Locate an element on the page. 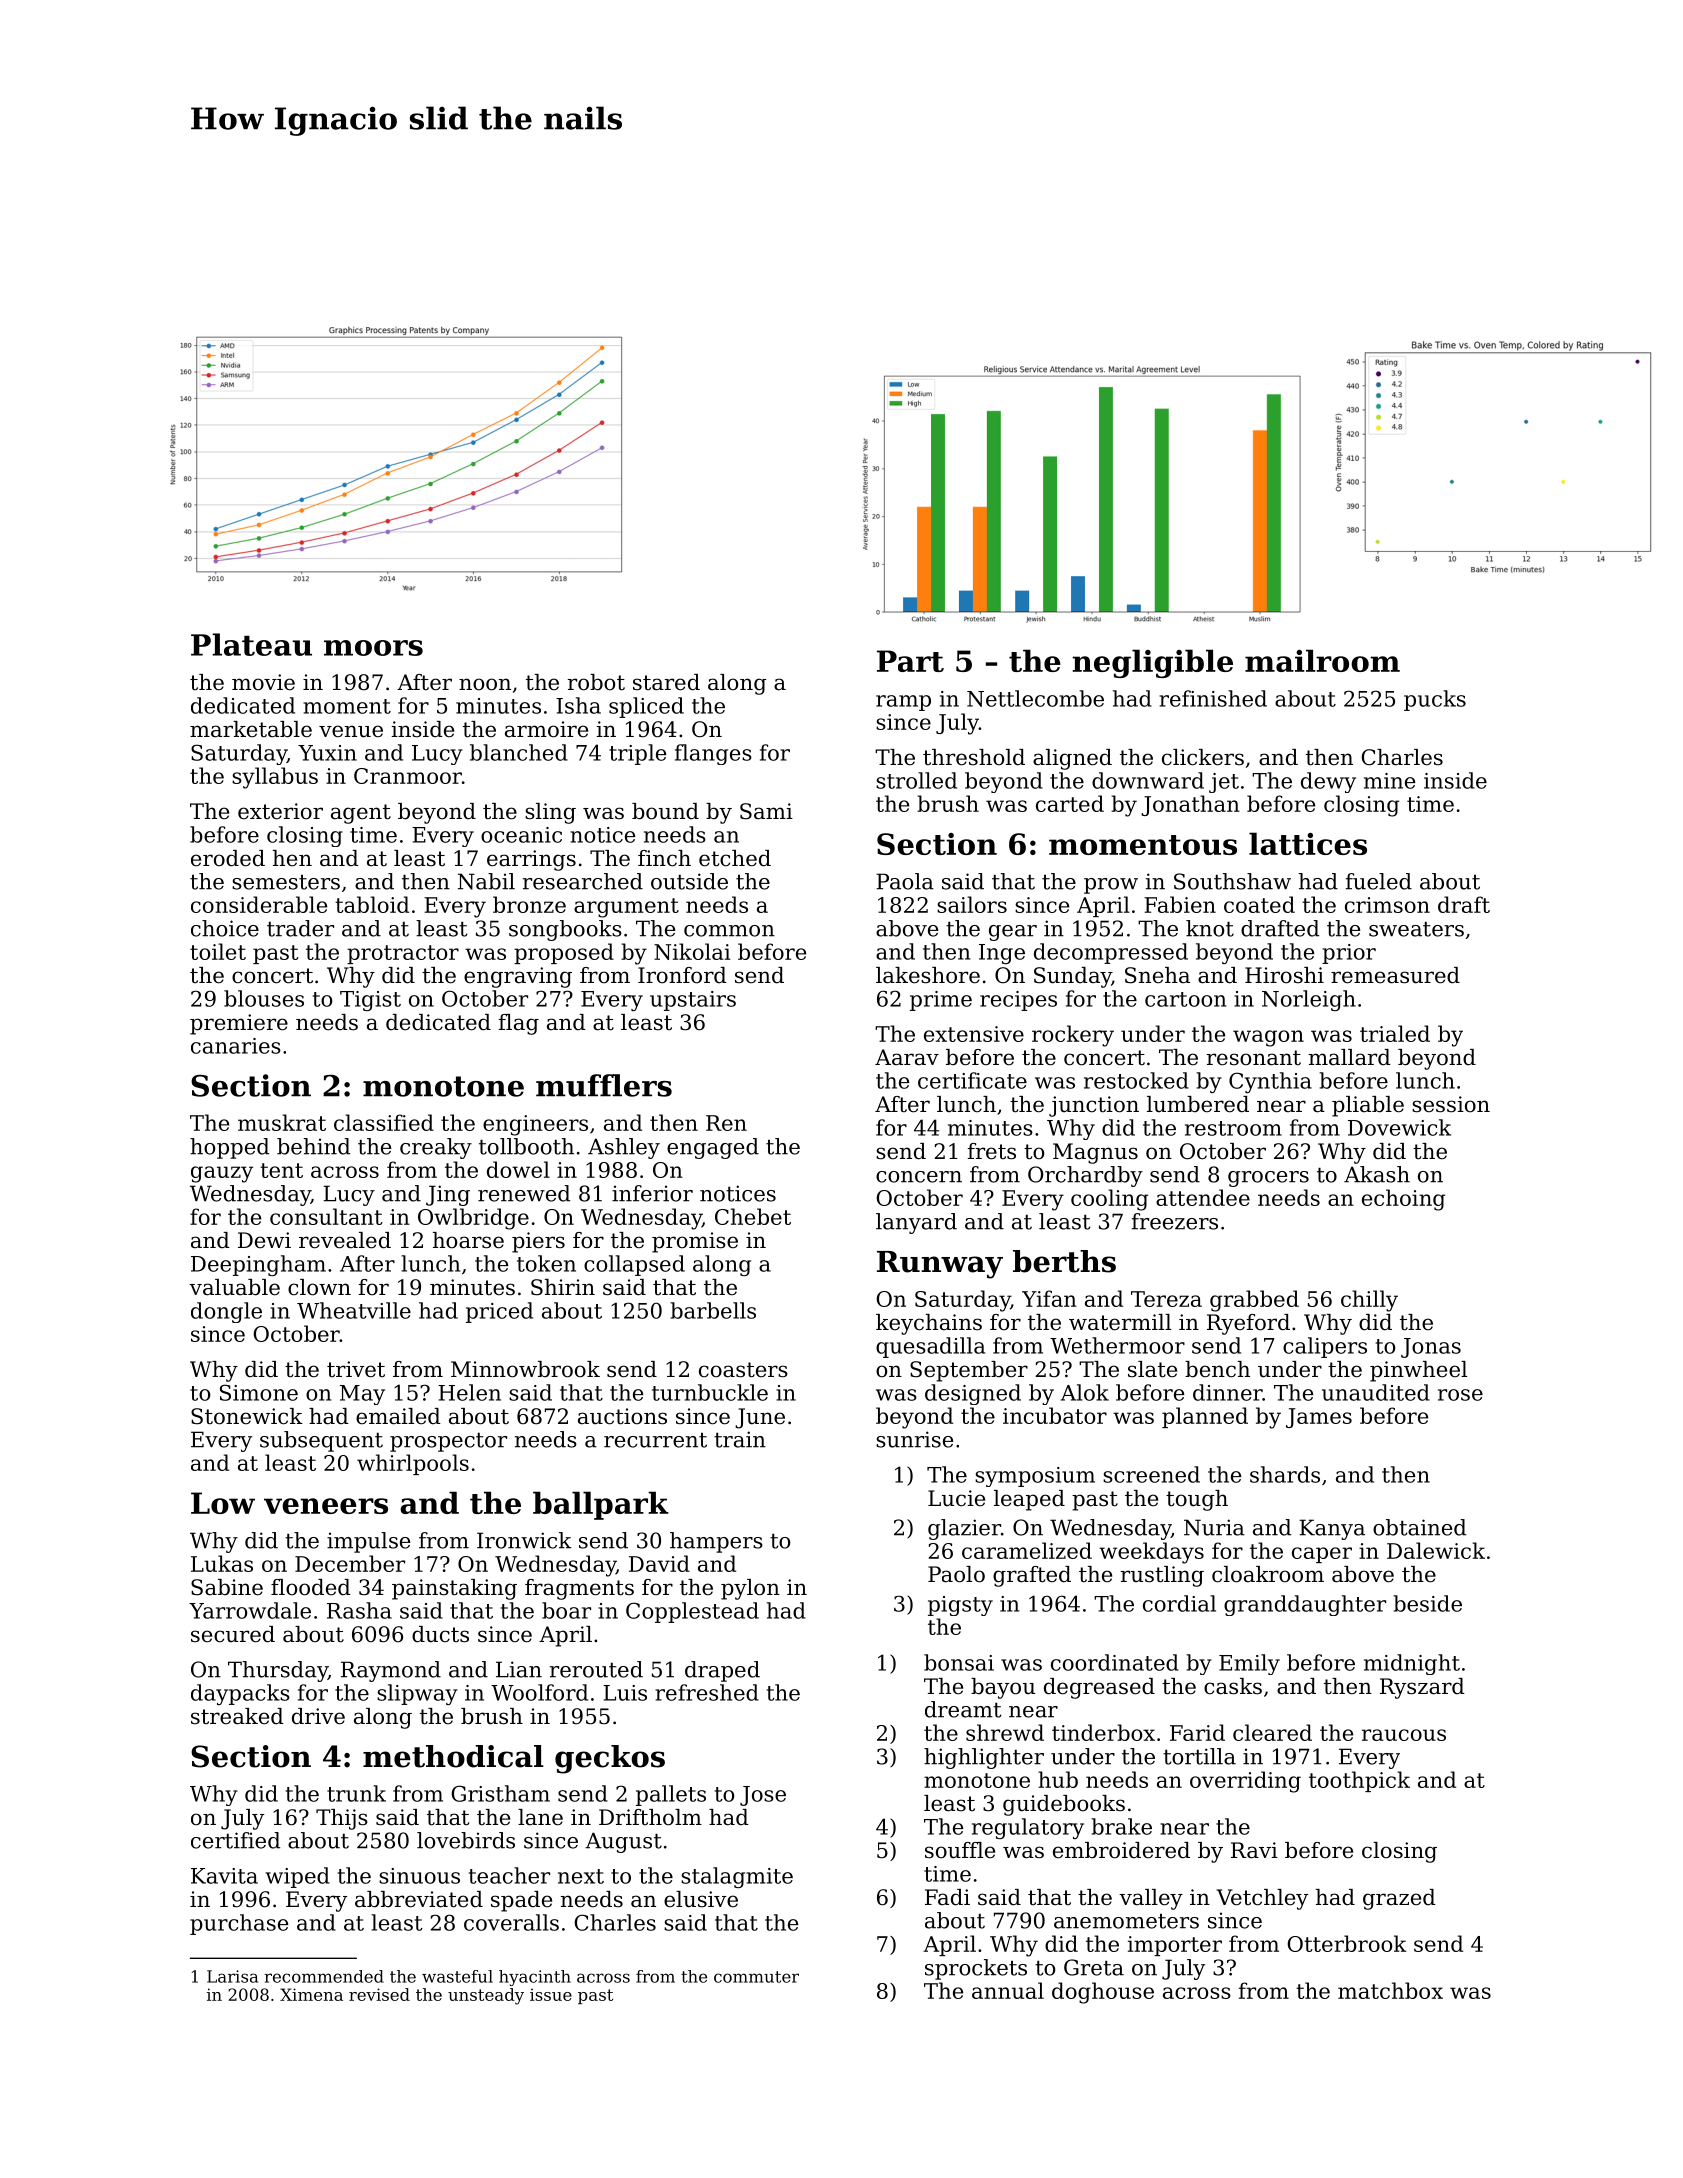 Image resolution: width=1683 pixels, height=2178 pixels. chilly is located at coordinates (1369, 1301).
